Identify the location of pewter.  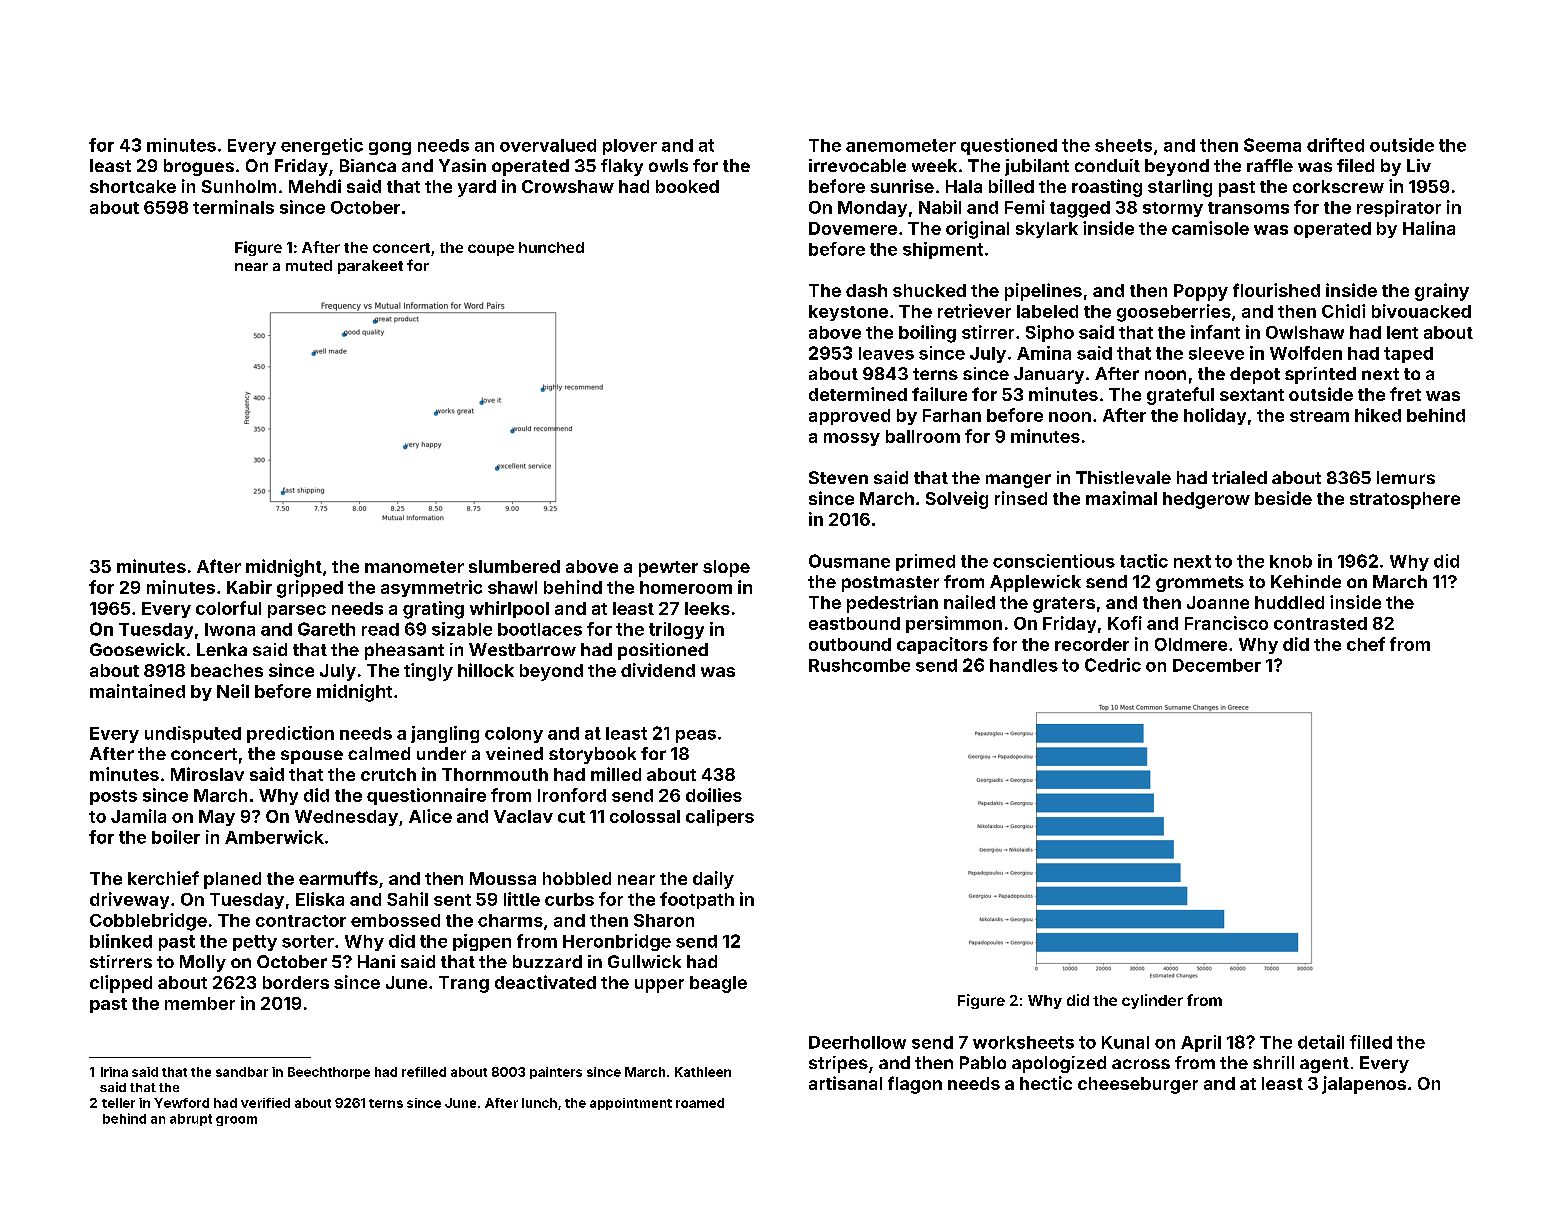
(668, 569).
